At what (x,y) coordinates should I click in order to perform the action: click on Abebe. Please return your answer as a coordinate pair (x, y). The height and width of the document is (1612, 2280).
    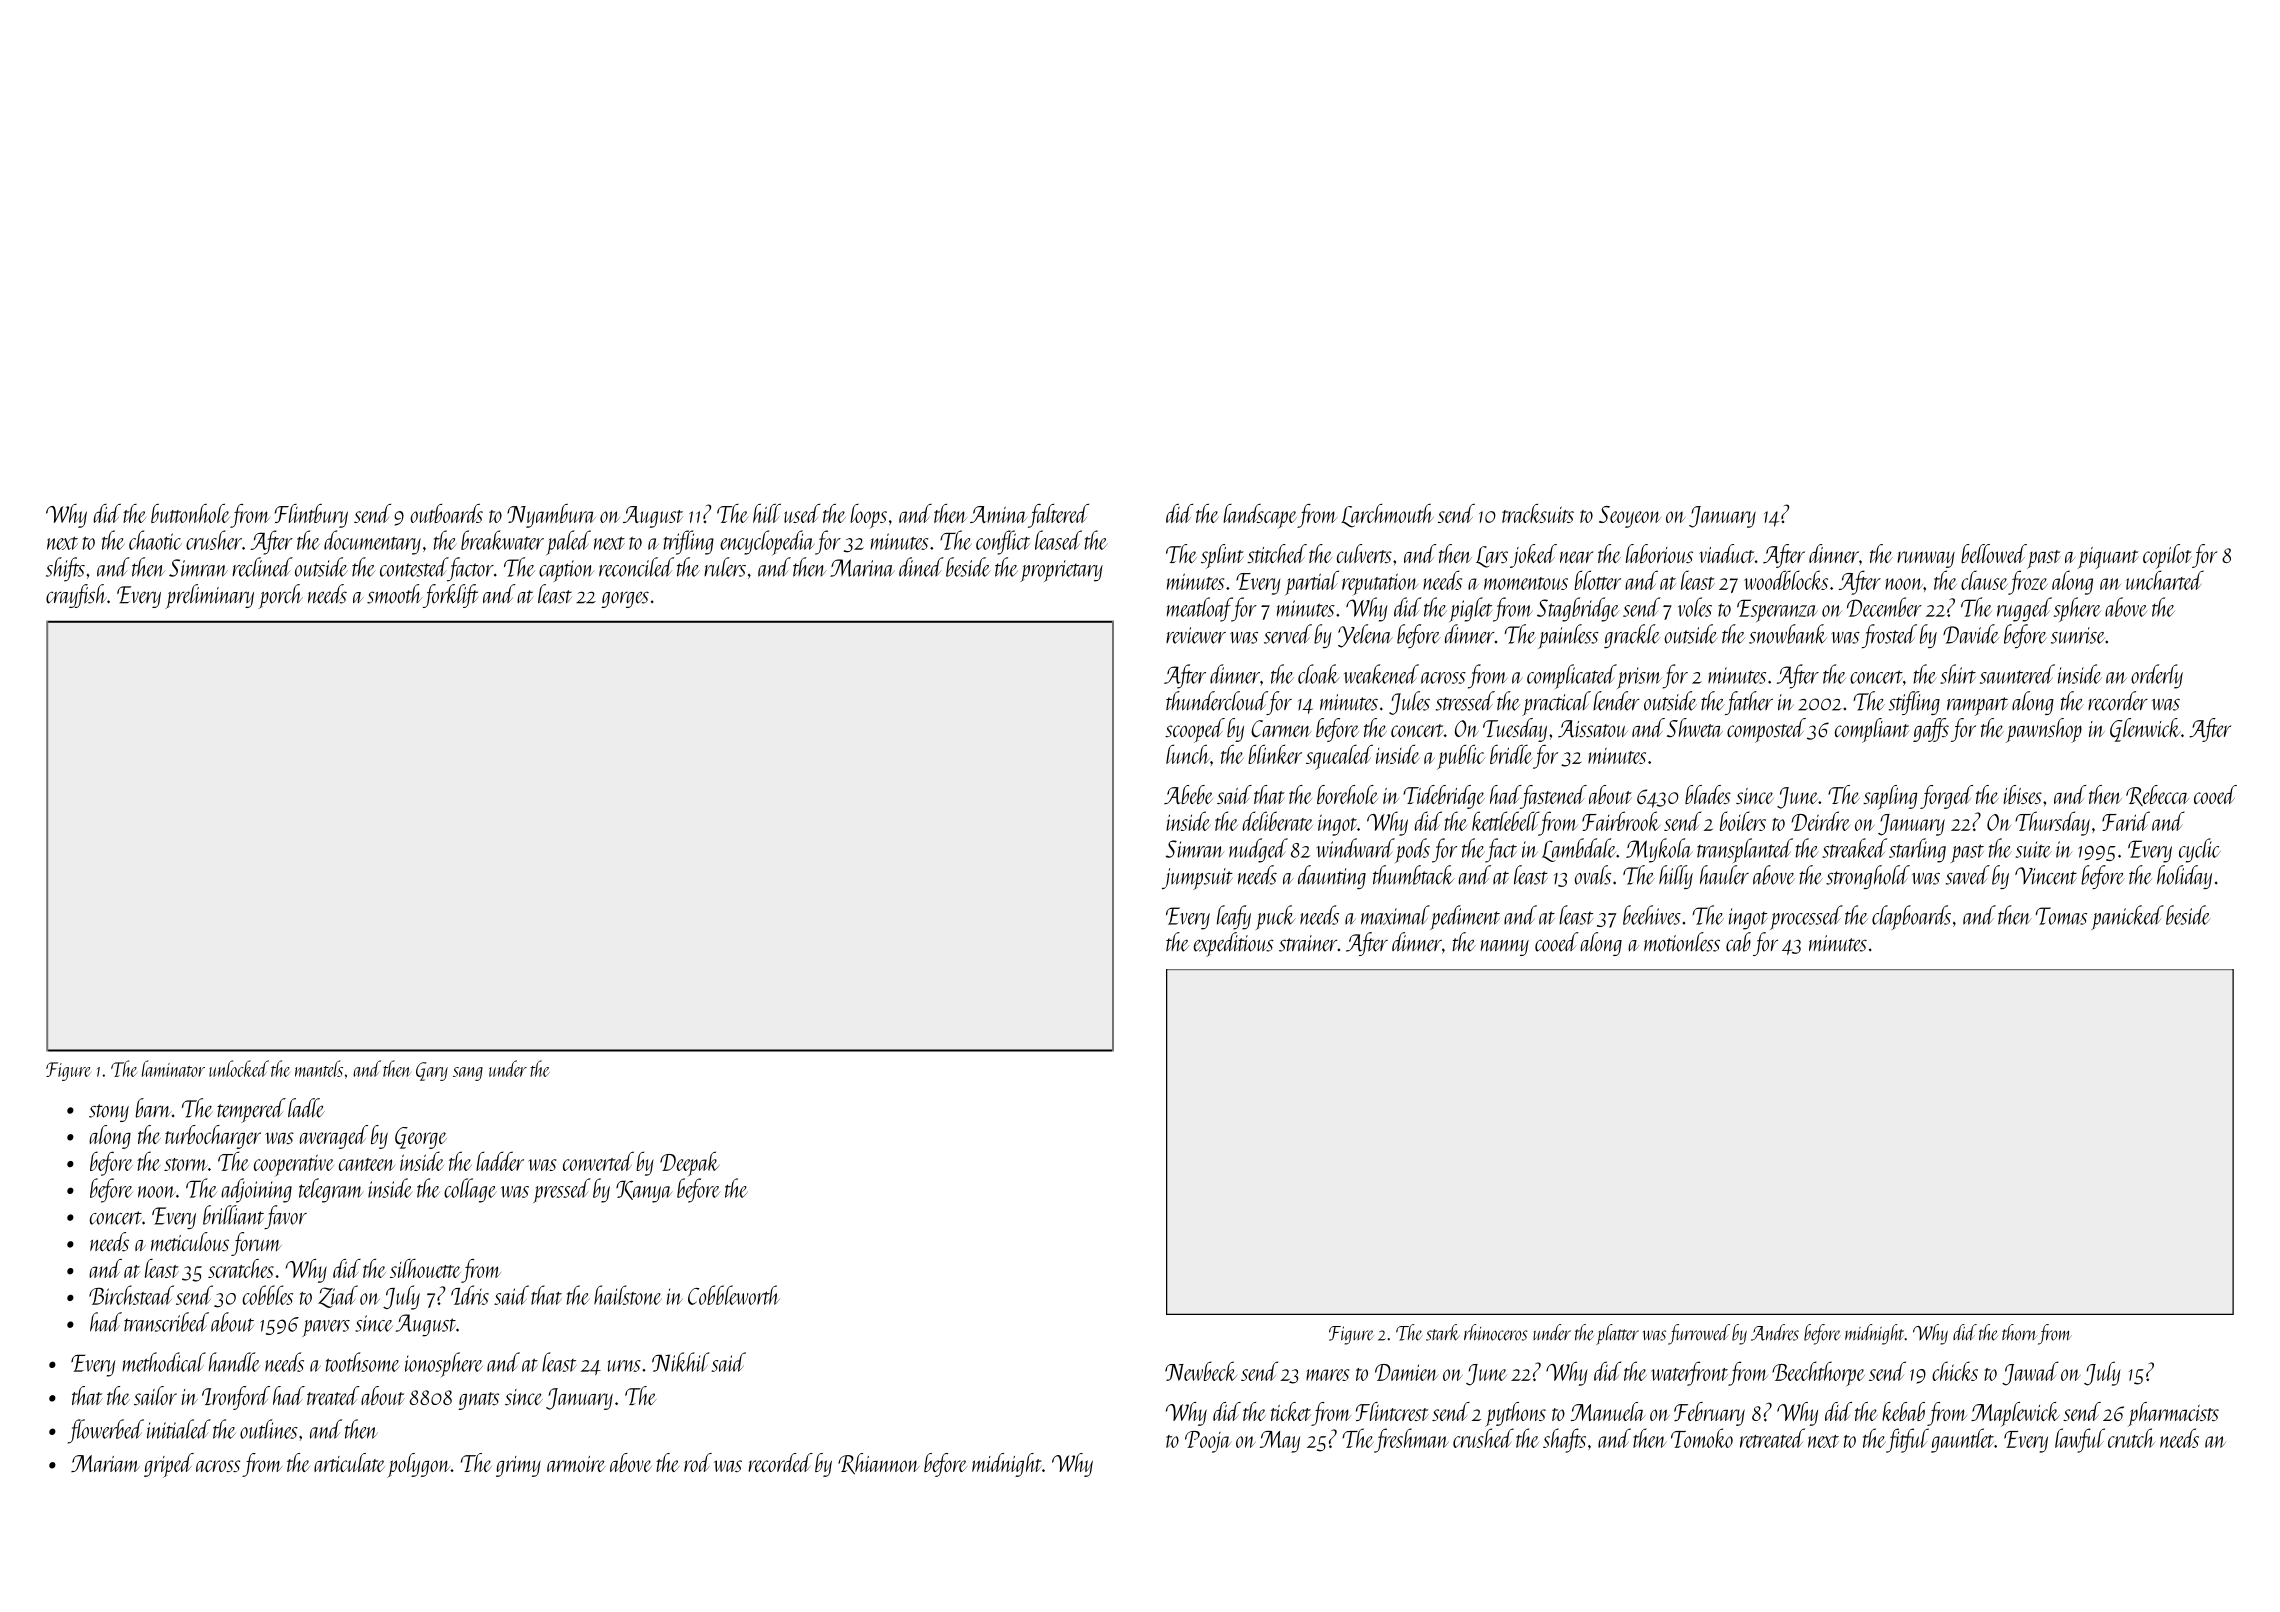
    Looking at the image, I should click on (1188, 794).
